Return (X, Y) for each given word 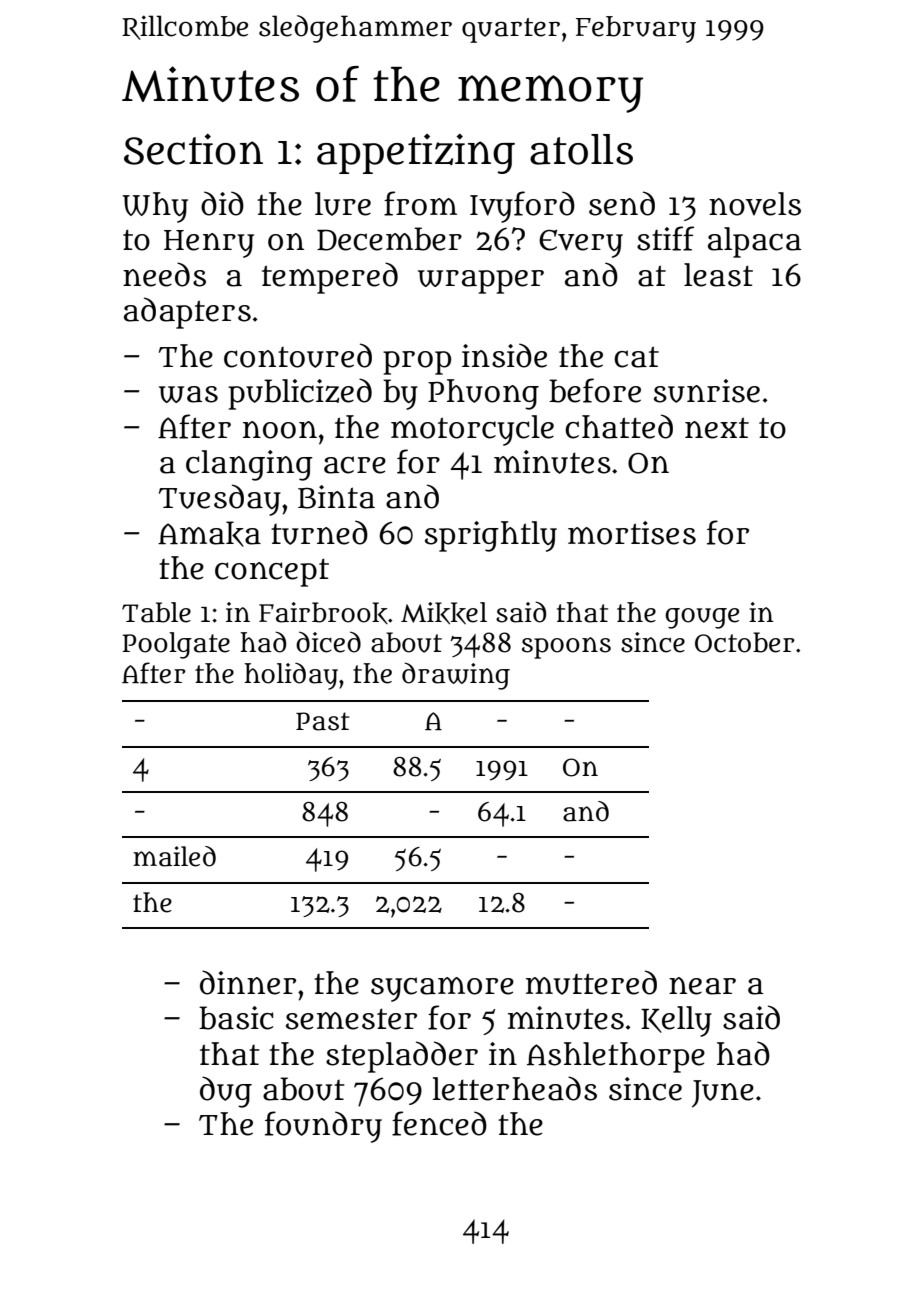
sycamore (442, 989)
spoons (566, 648)
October (745, 642)
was (188, 394)
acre (355, 465)
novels (755, 204)
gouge (702, 618)
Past (323, 721)
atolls (581, 149)
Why (155, 207)
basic (236, 1018)
